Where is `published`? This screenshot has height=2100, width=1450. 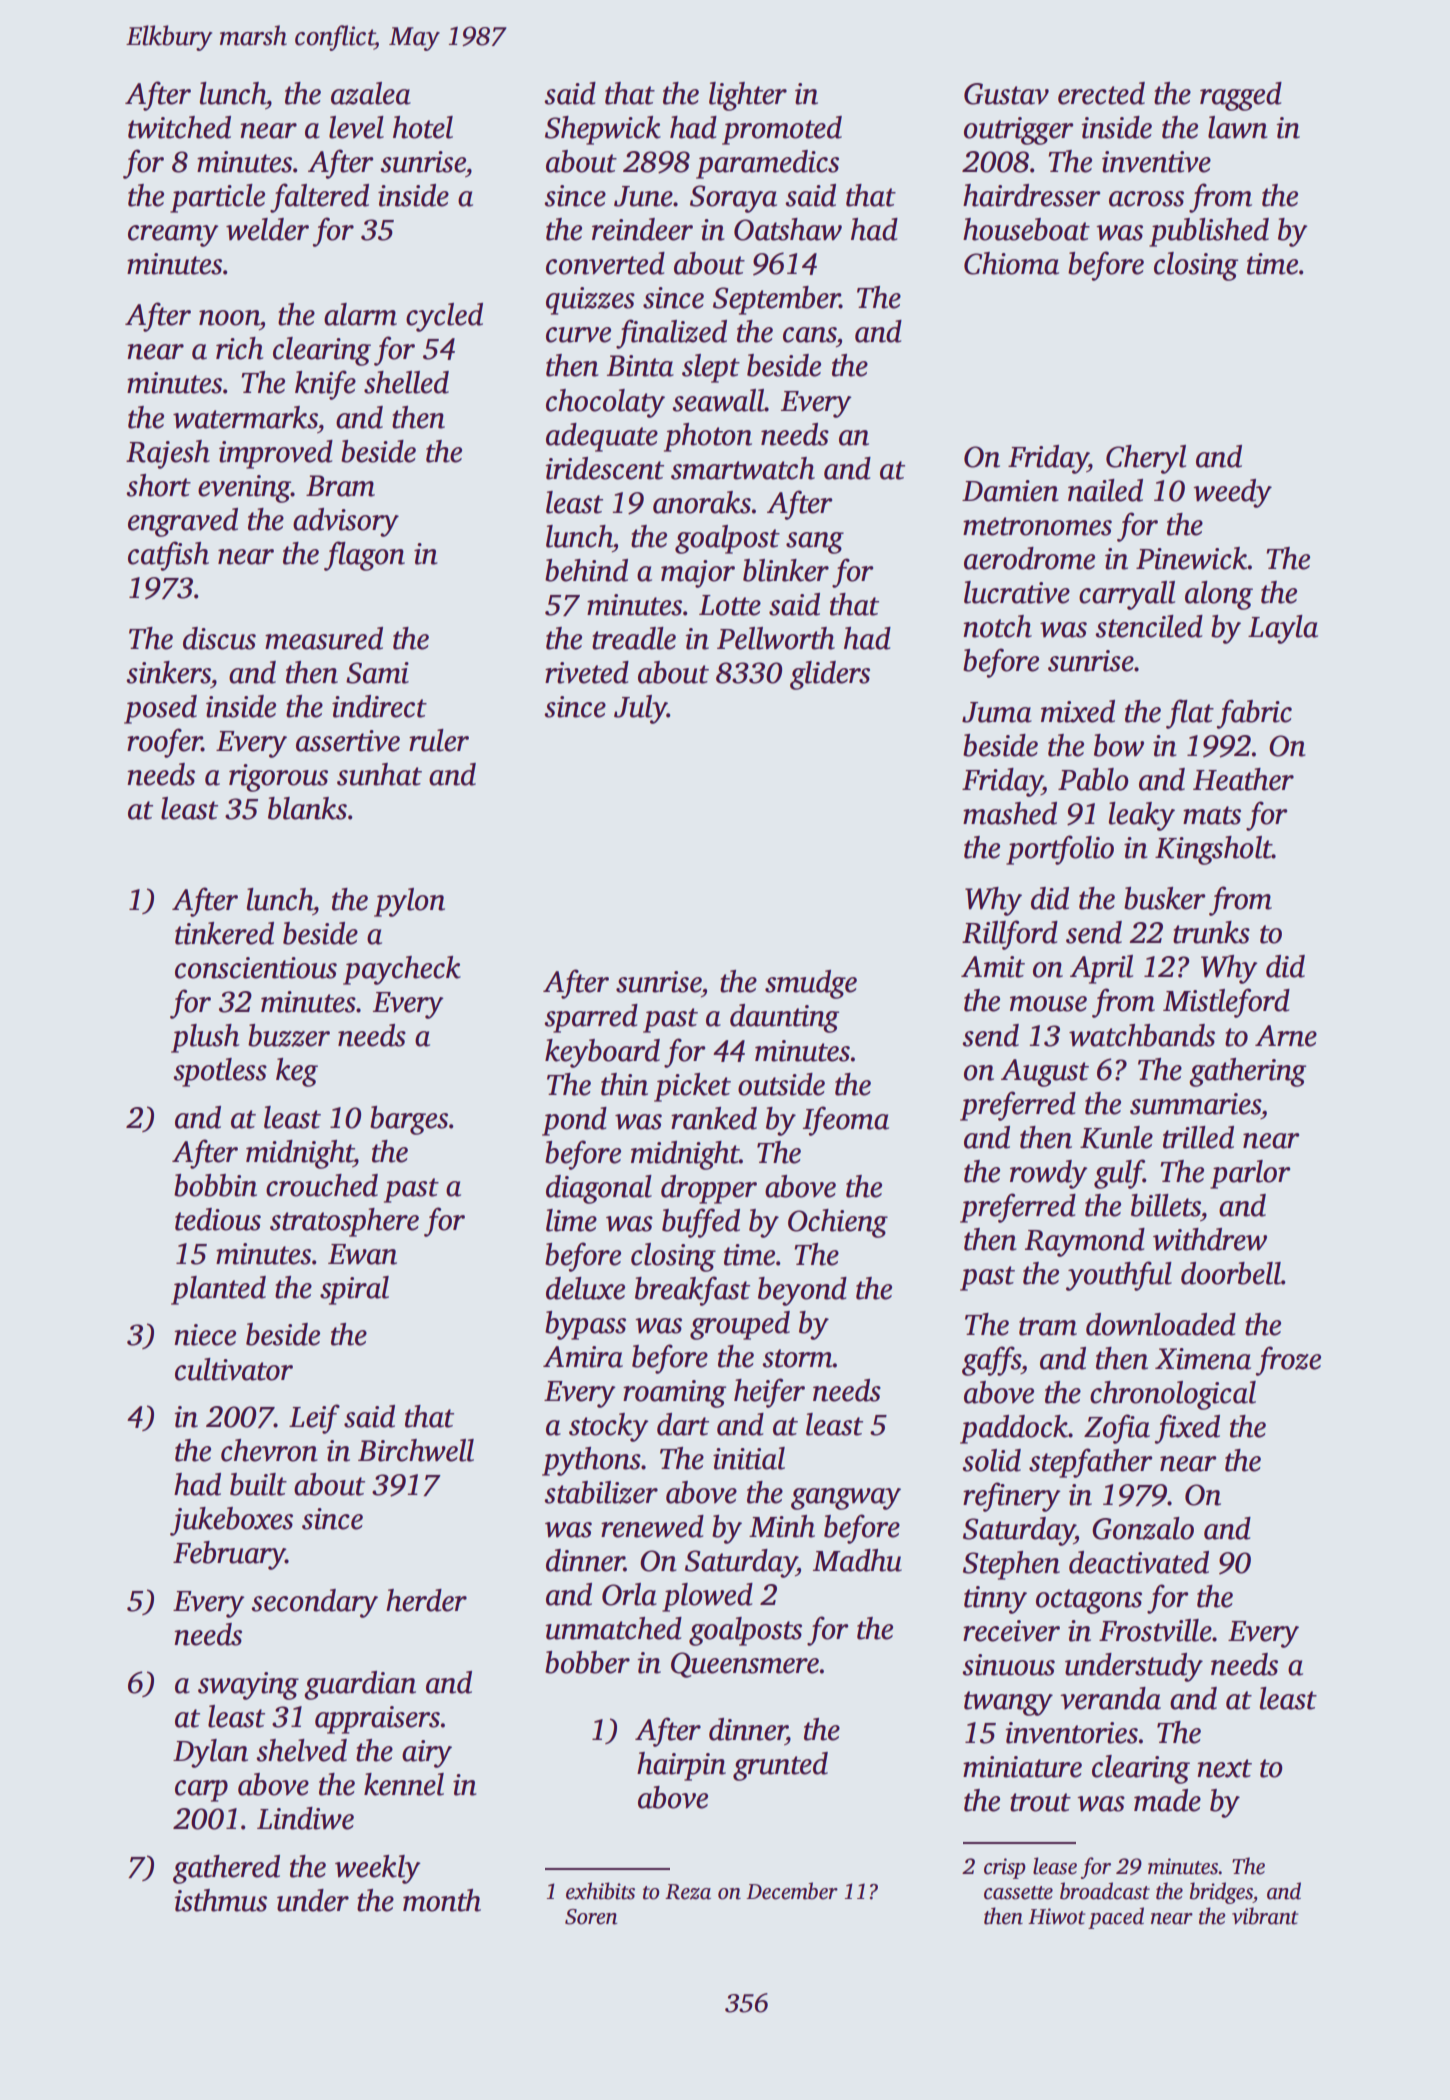 published is located at coordinates (1209, 232).
